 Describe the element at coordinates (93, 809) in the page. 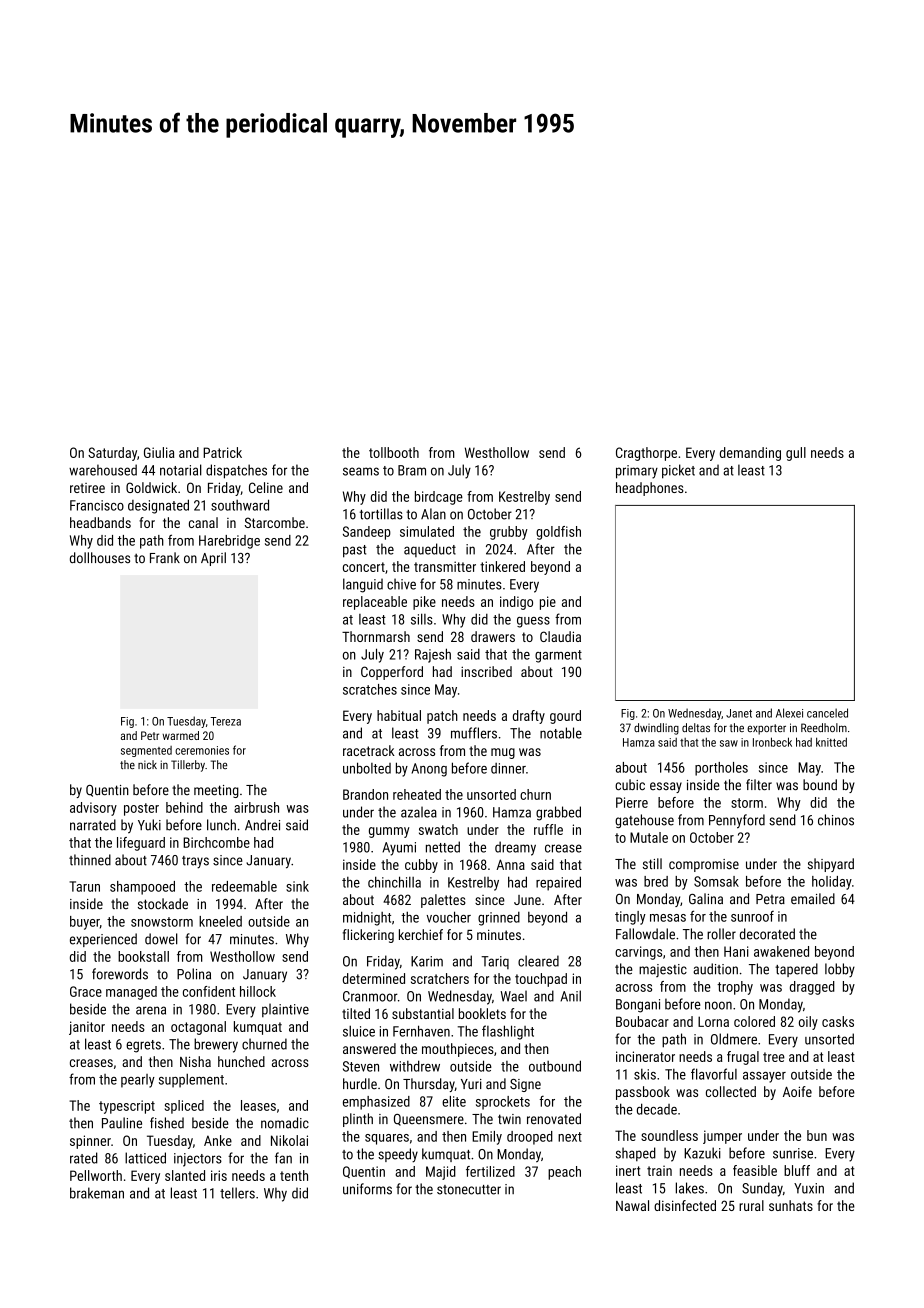

I see `advisory` at that location.
